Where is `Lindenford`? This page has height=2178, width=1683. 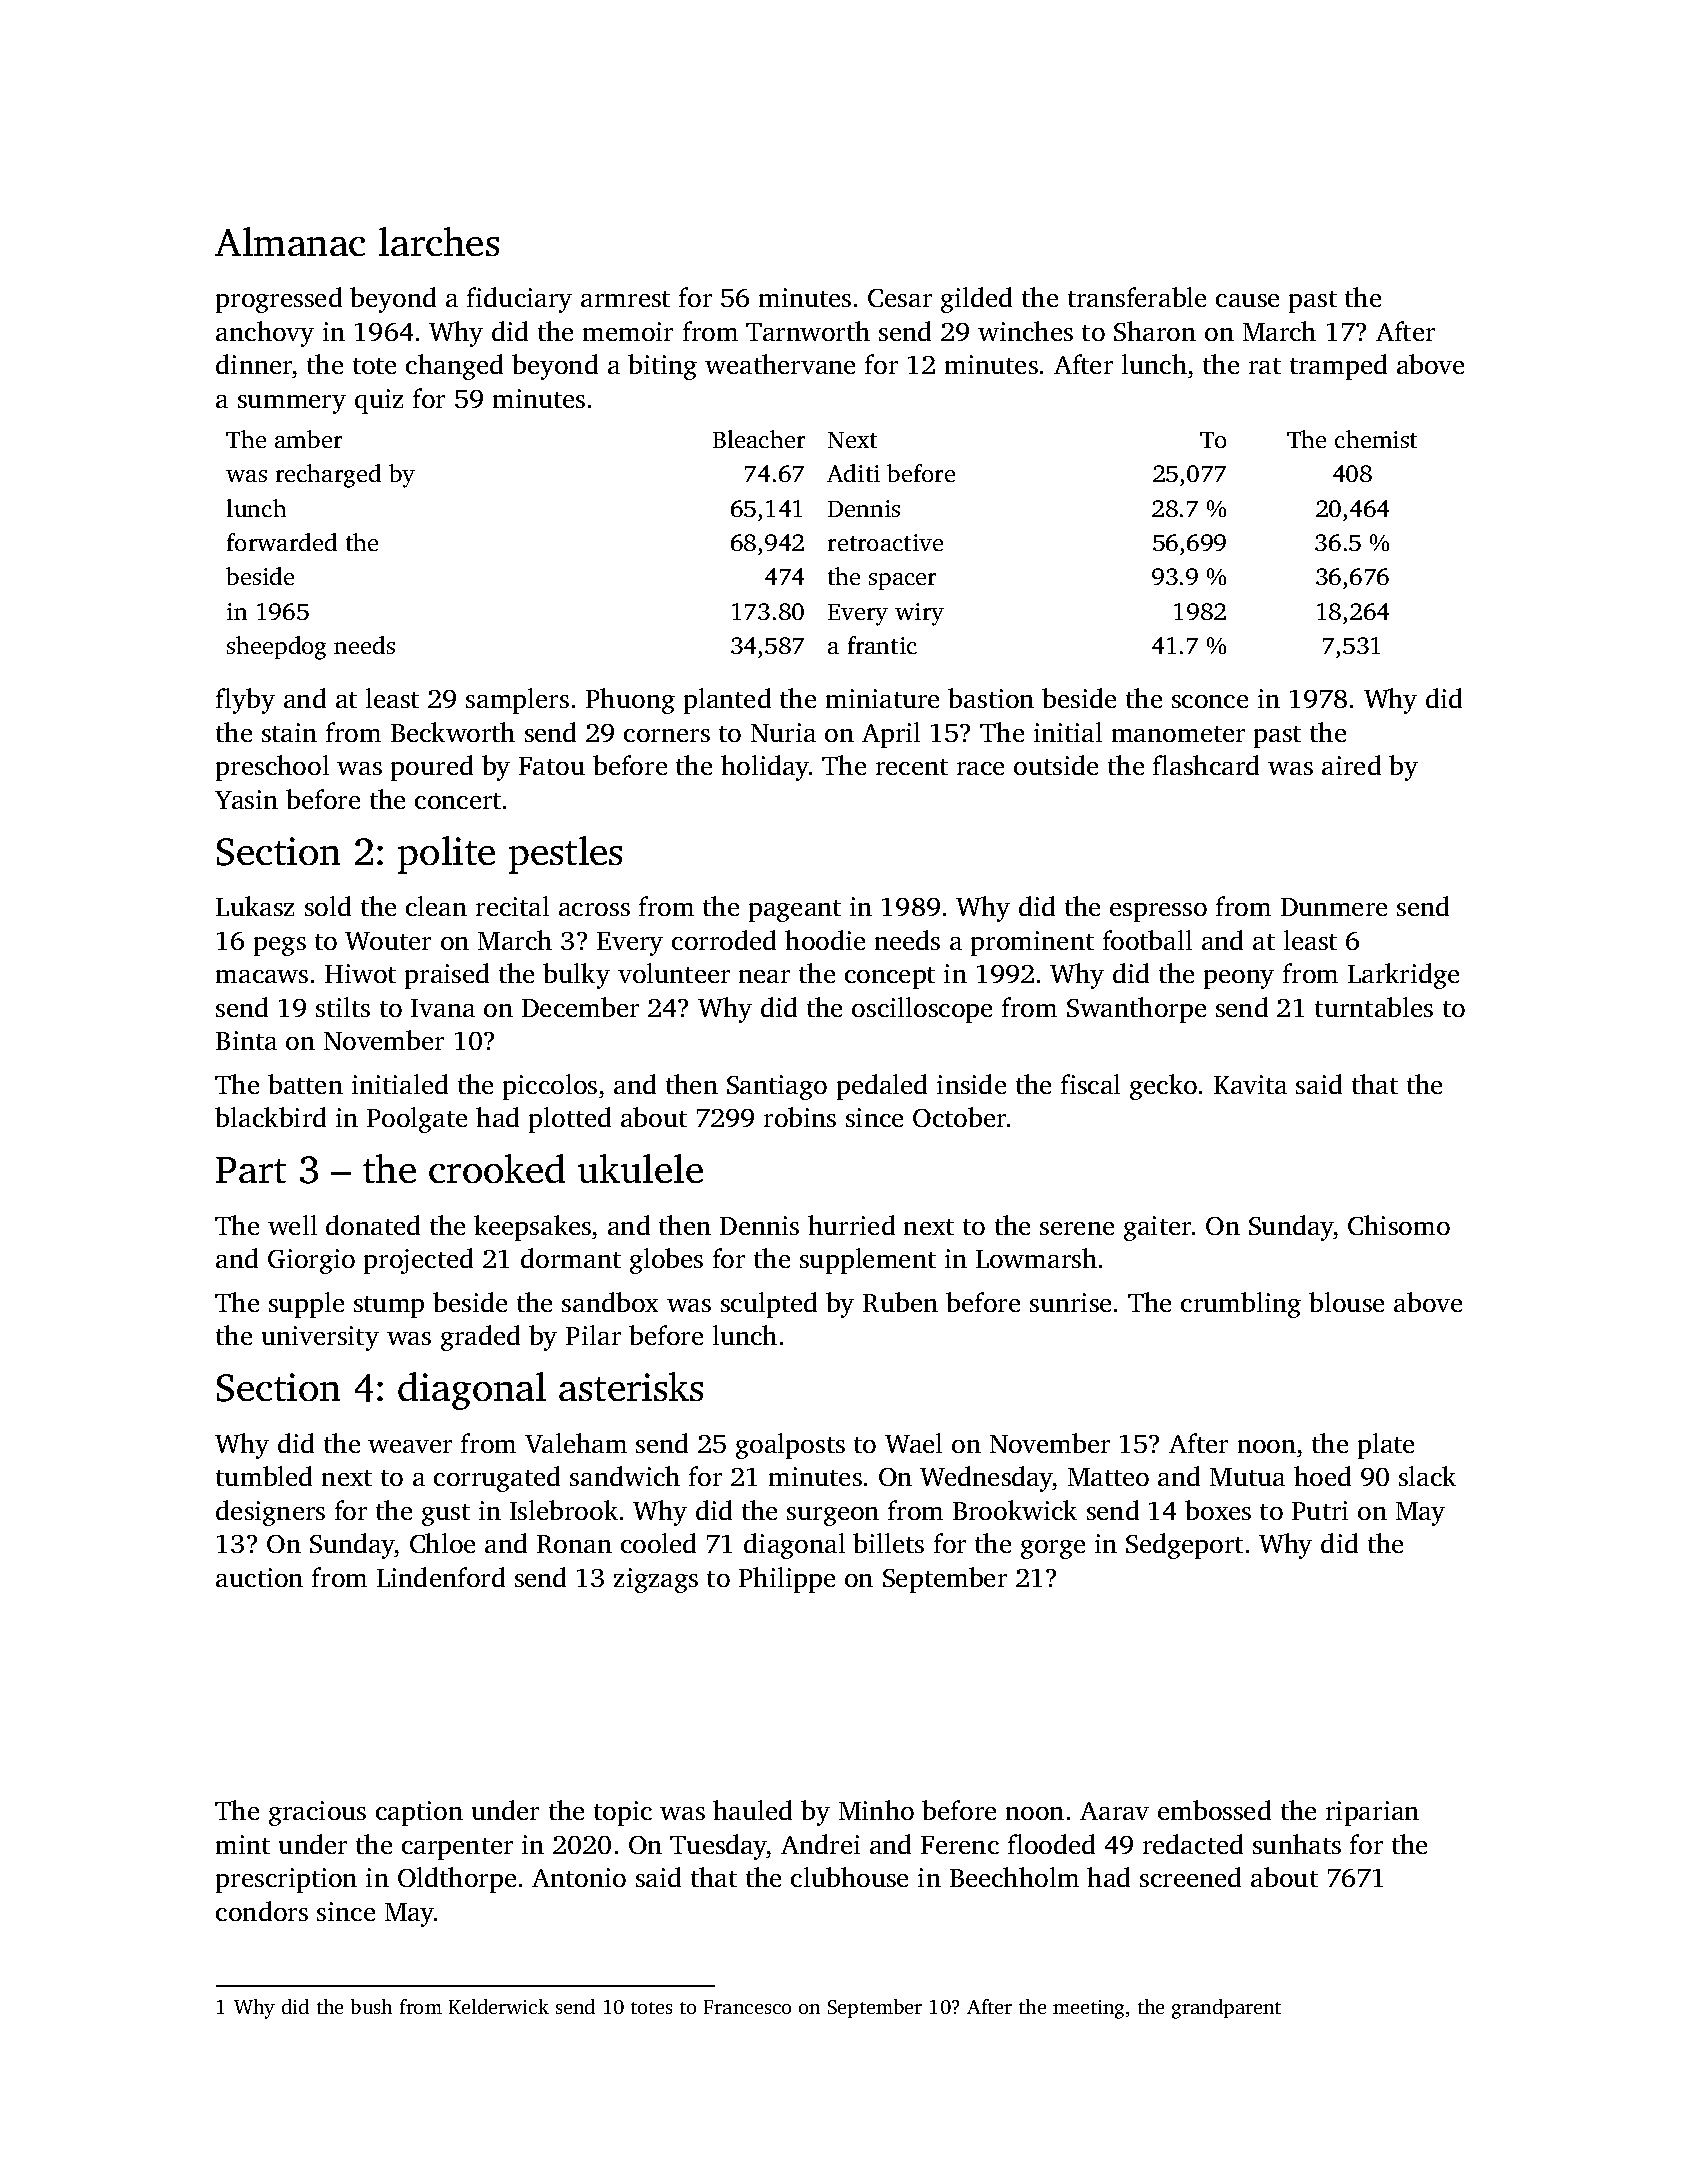 Lindenford is located at coordinates (441, 1577).
